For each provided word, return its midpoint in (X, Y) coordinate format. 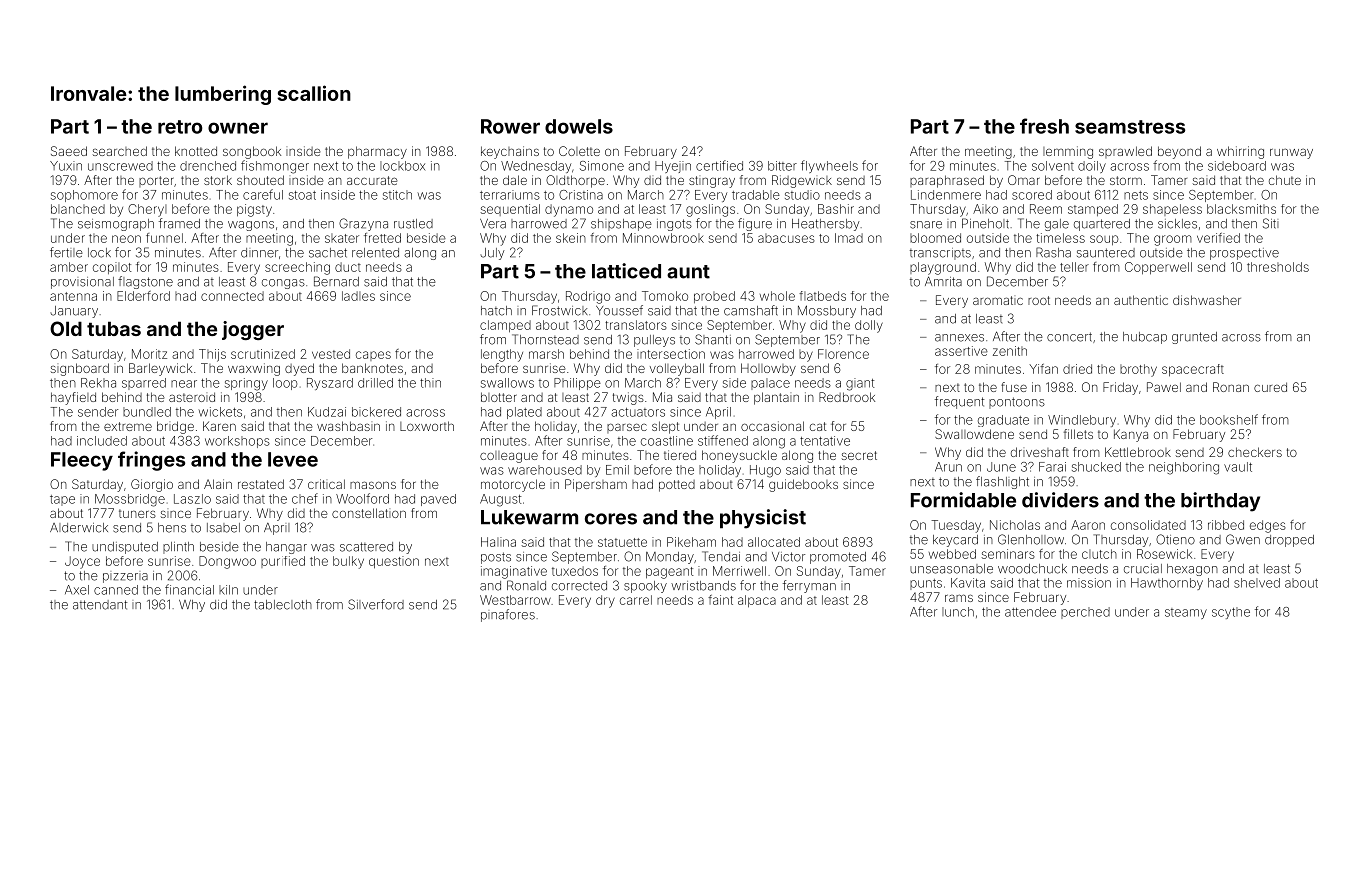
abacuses (786, 238)
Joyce (82, 562)
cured (1270, 387)
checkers (1255, 452)
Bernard (336, 281)
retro (180, 127)
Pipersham (596, 485)
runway (1291, 153)
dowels (579, 126)
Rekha (98, 383)
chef (305, 498)
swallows (507, 383)
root (1039, 300)
